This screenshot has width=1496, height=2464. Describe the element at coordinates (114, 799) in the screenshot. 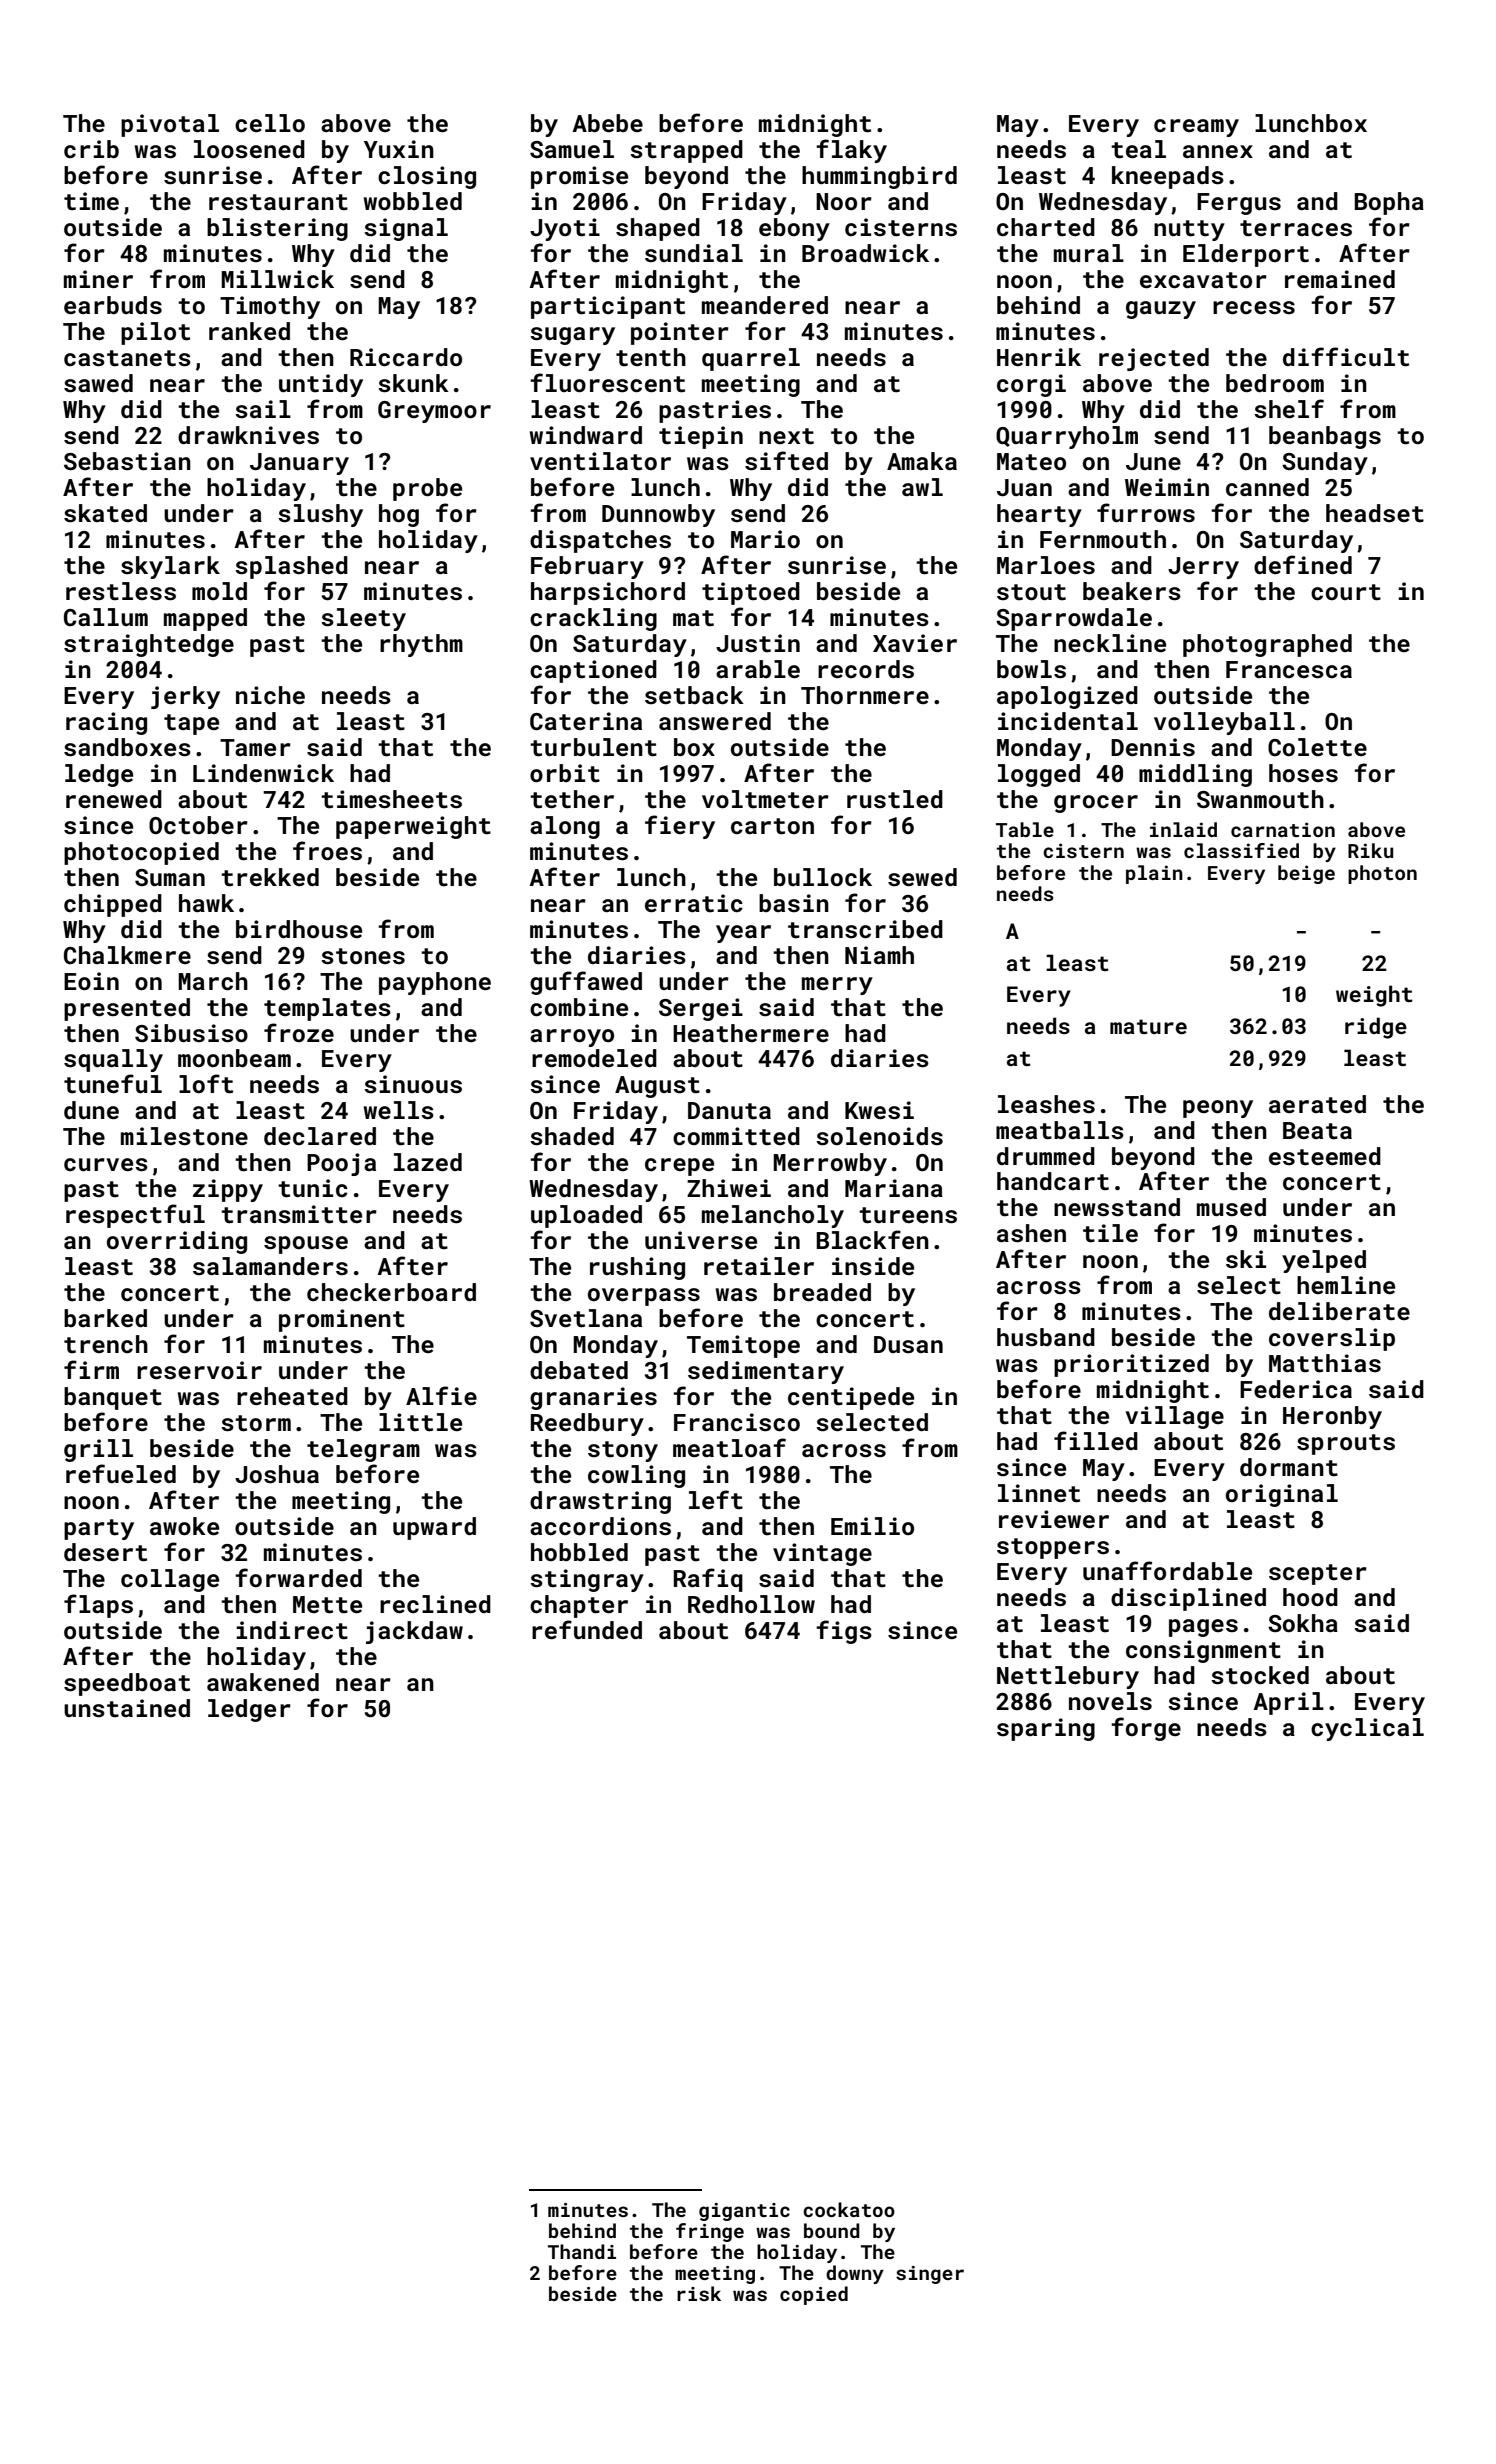

I see `renewed` at that location.
